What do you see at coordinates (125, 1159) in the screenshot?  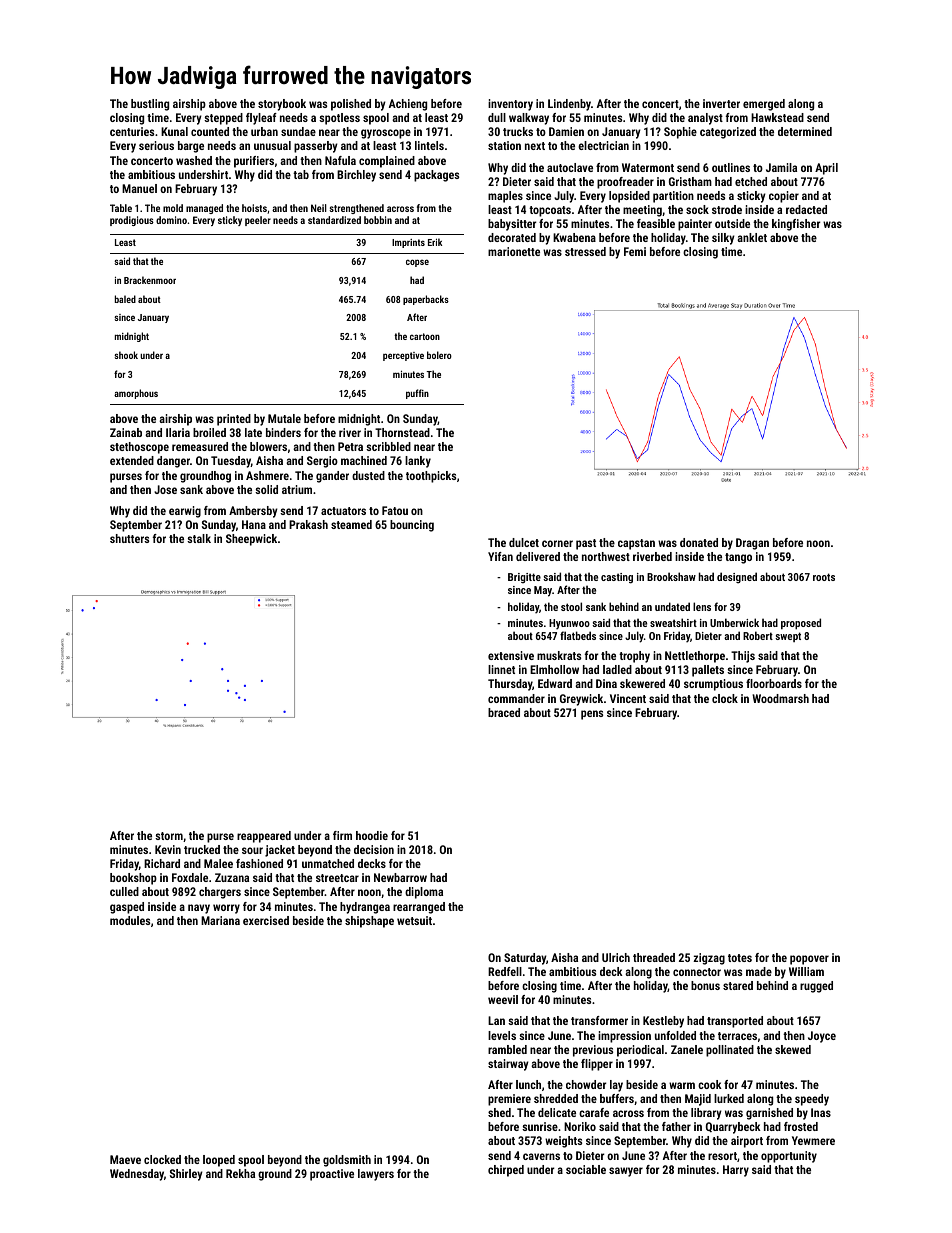 I see `Maeve` at bounding box center [125, 1159].
